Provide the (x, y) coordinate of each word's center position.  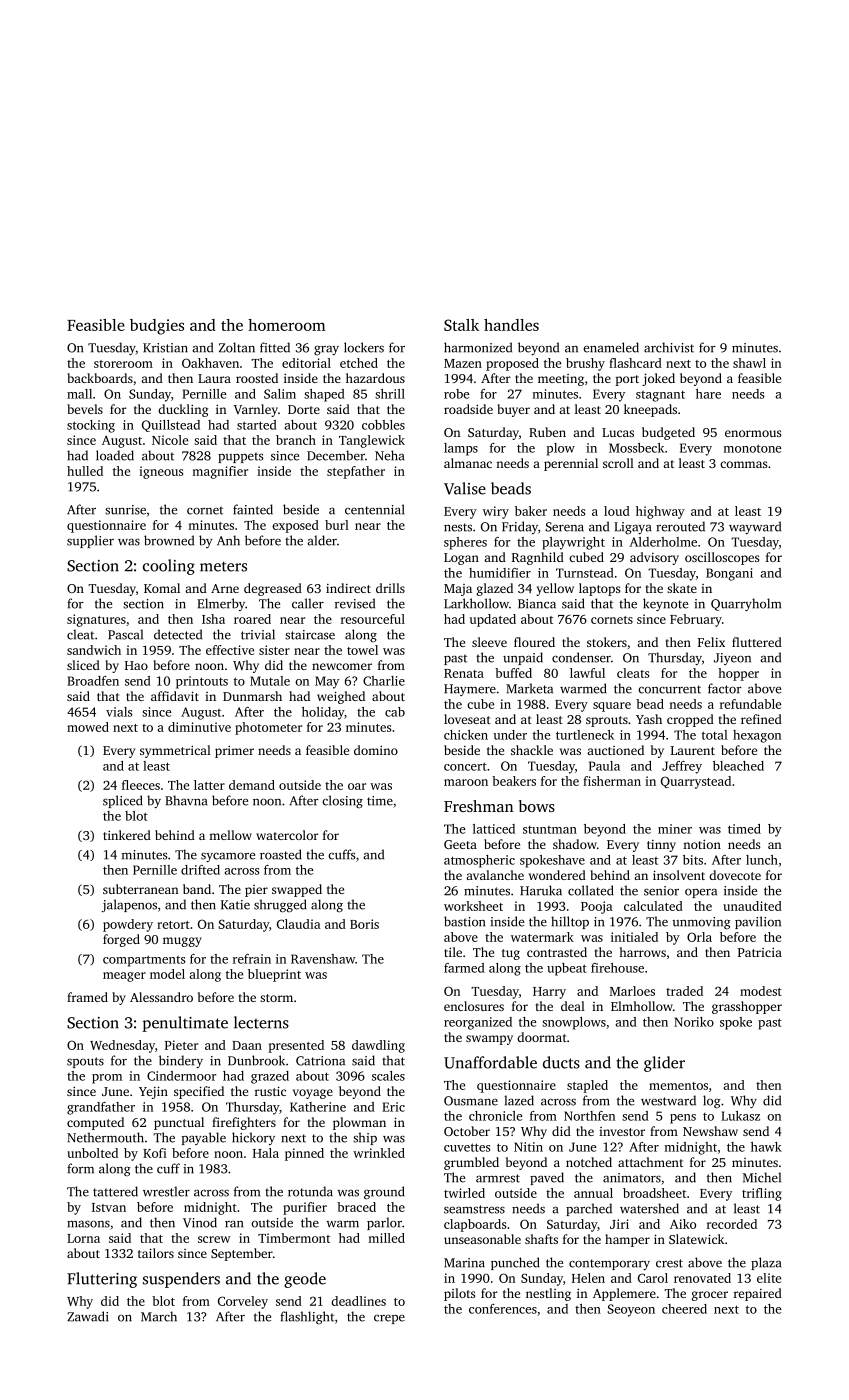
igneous (161, 472)
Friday (520, 527)
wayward (755, 527)
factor (725, 688)
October (467, 1131)
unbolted (92, 1153)
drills (390, 588)
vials (119, 712)
